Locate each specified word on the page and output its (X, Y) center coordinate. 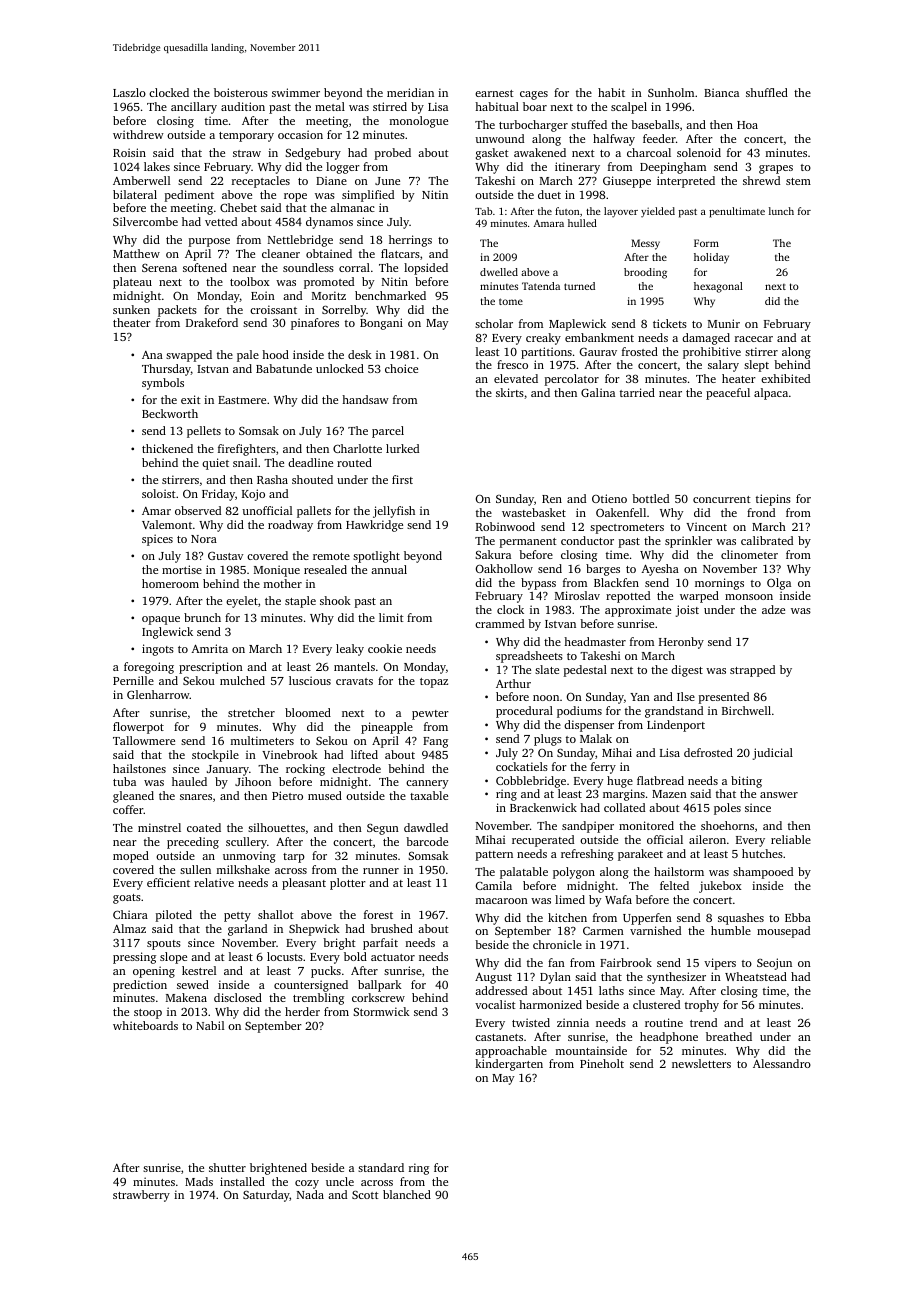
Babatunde (284, 368)
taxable (429, 795)
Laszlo (129, 92)
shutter (227, 1167)
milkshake (243, 869)
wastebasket (534, 512)
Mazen (669, 794)
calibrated (767, 540)
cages (534, 95)
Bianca (721, 92)
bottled (650, 498)
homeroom (170, 583)
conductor (587, 540)
